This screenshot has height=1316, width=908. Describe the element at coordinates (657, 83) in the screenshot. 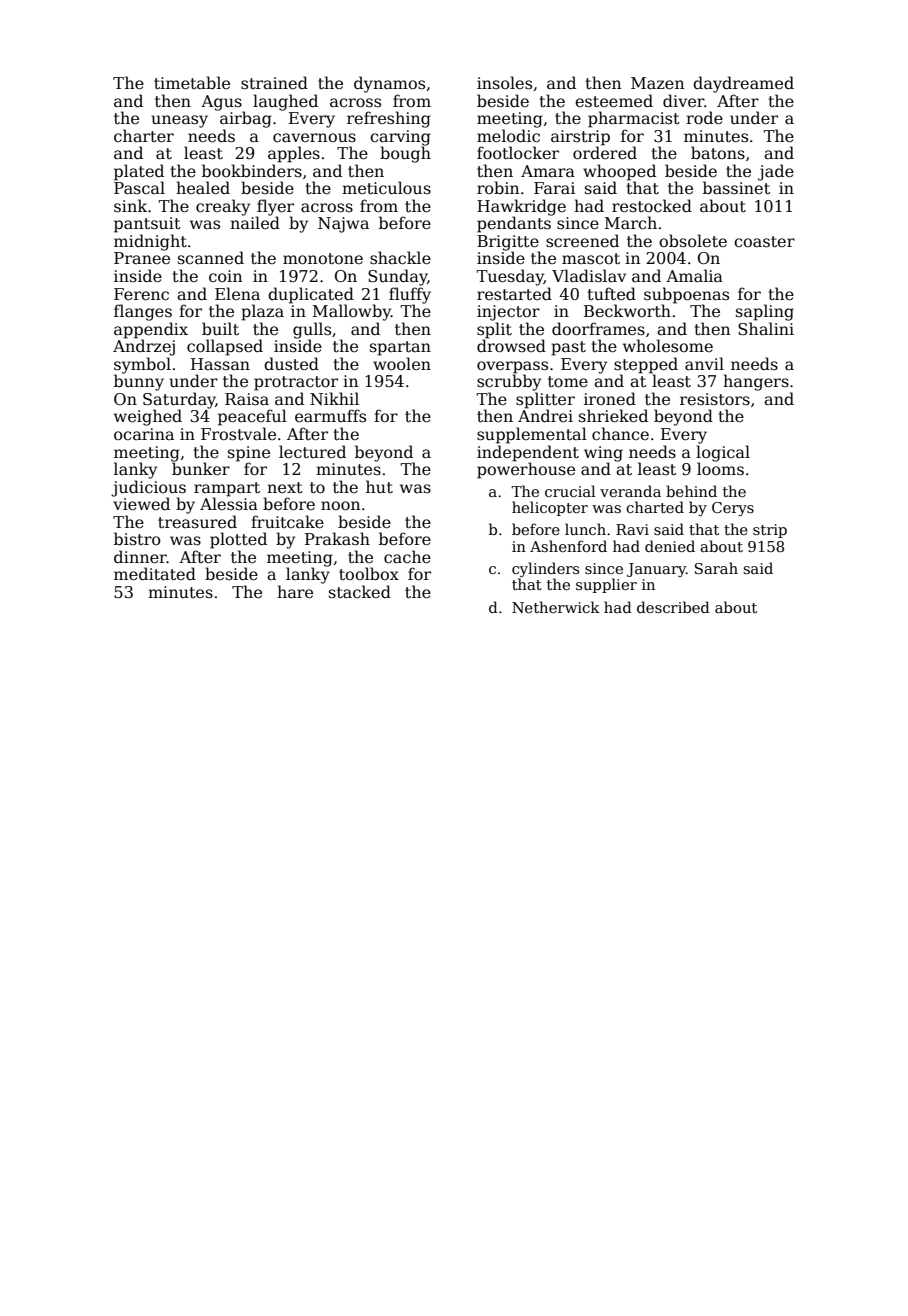

I see `Mazen` at that location.
